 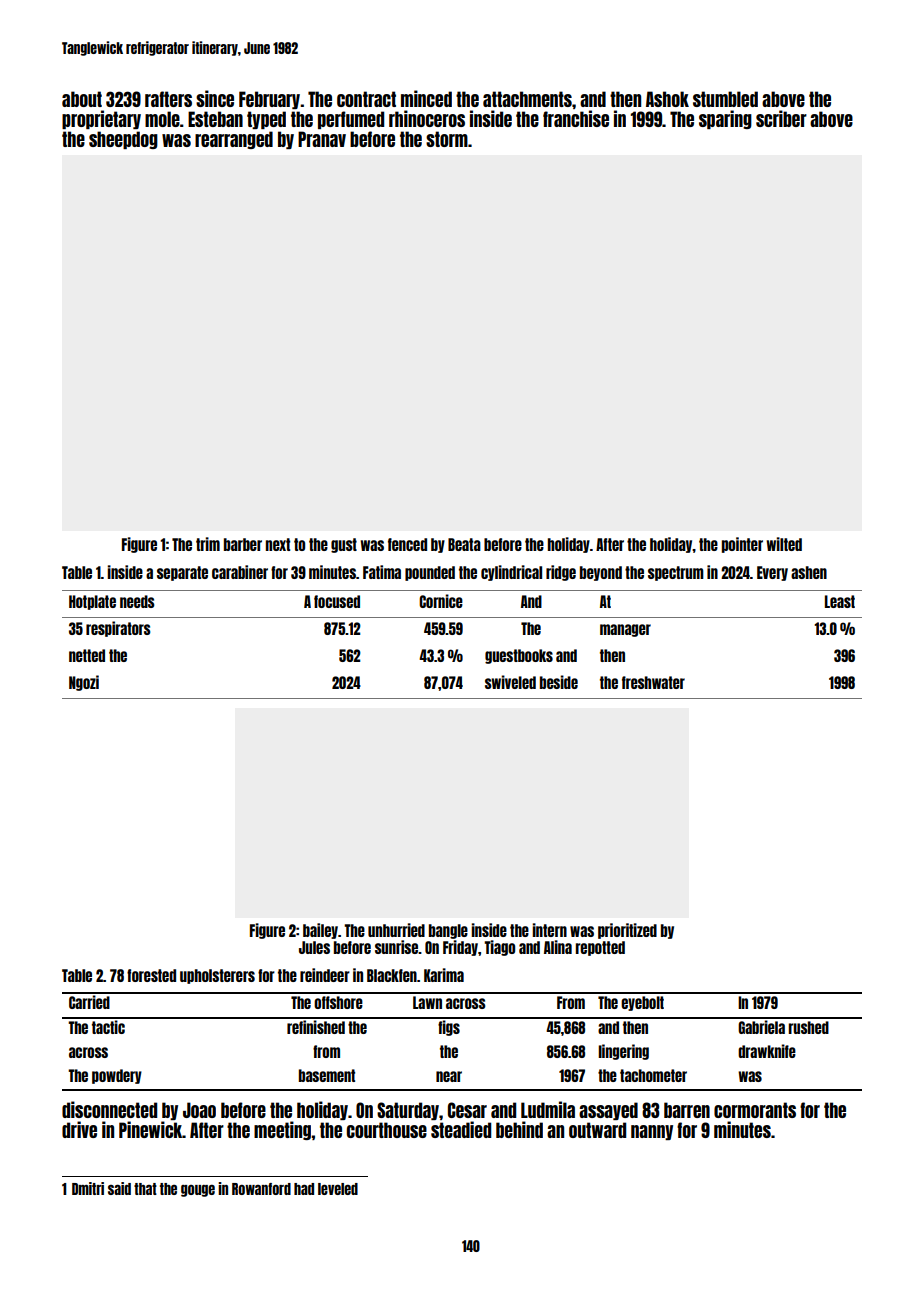 I want to click on Joao, so click(x=199, y=1110).
